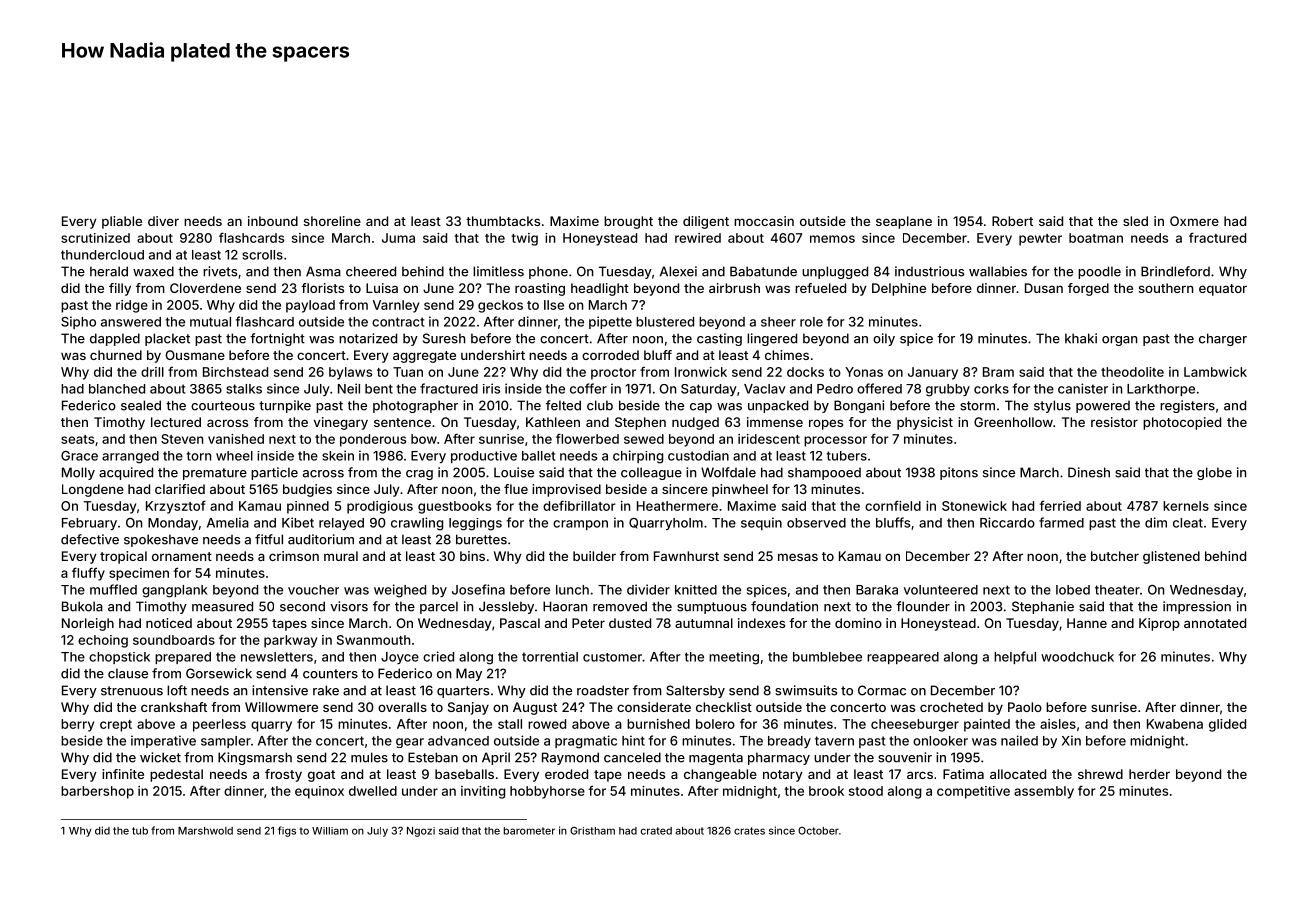 This screenshot has width=1308, height=924. What do you see at coordinates (402, 707) in the screenshot?
I see `overalls` at bounding box center [402, 707].
